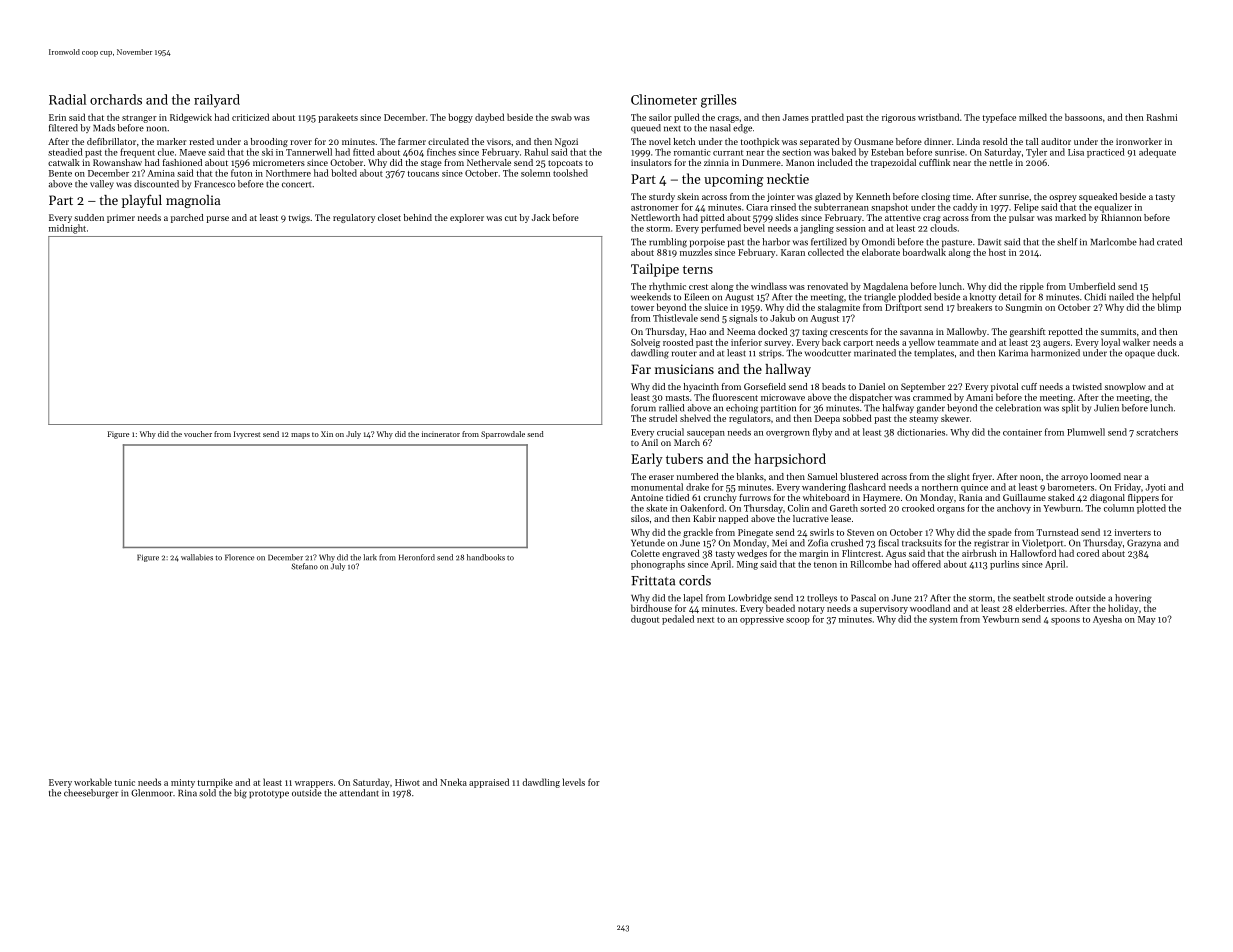  I want to click on wallabies, so click(197, 557).
